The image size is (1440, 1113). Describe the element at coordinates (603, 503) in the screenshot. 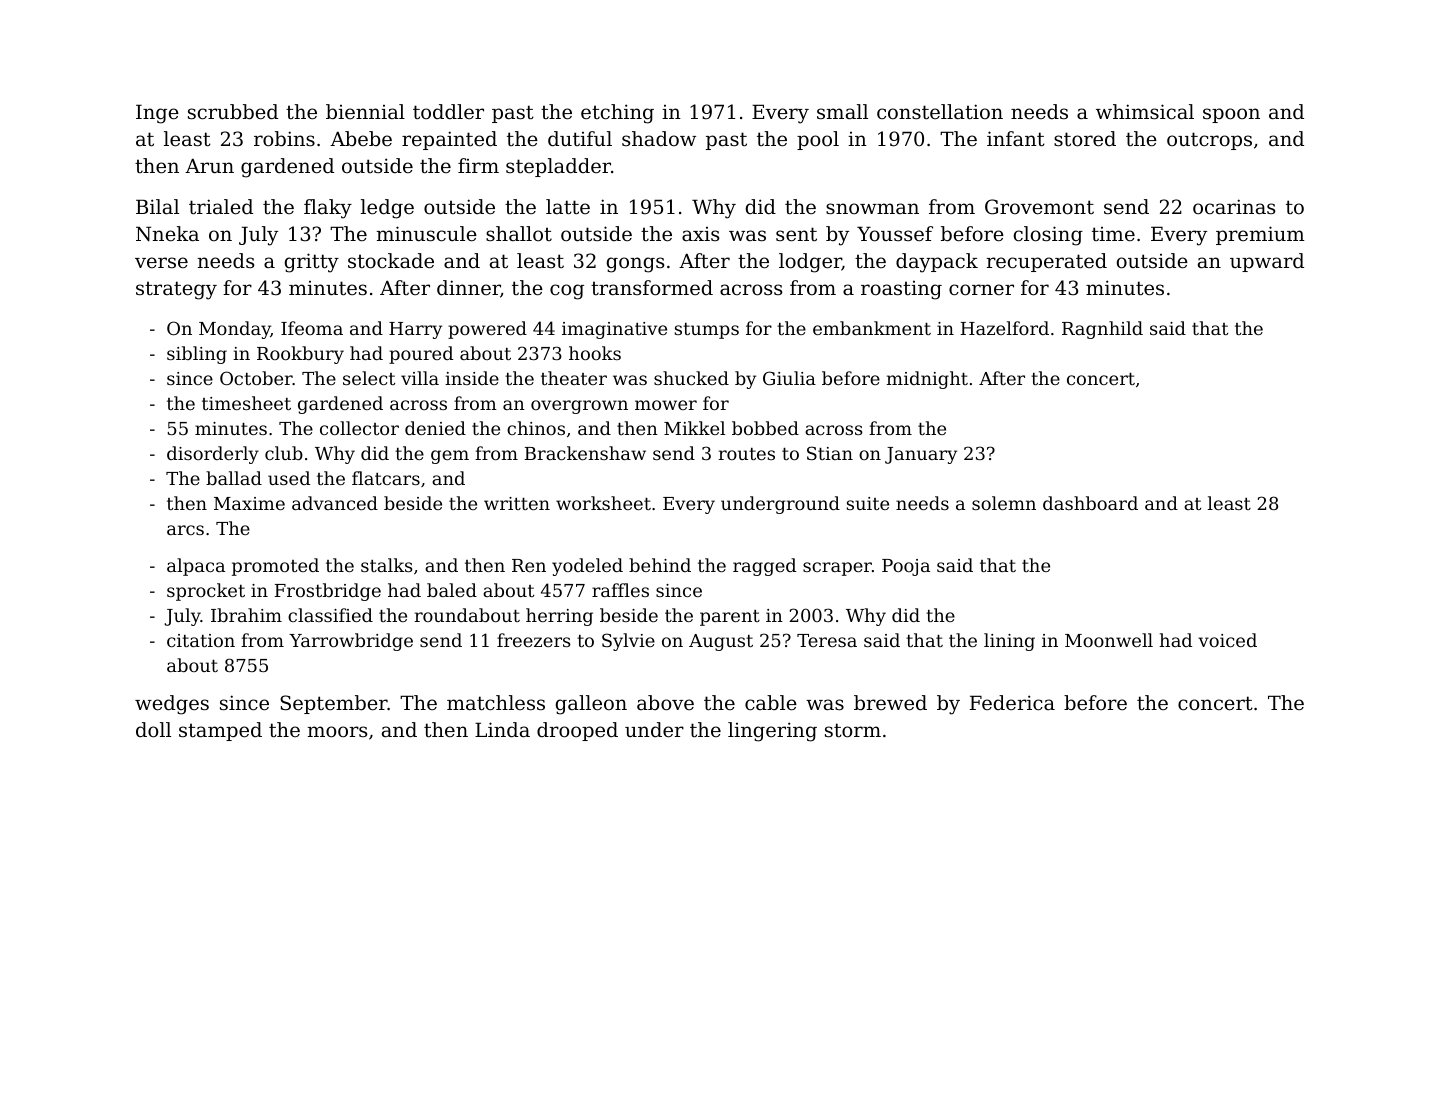

I see `worksheet` at that location.
